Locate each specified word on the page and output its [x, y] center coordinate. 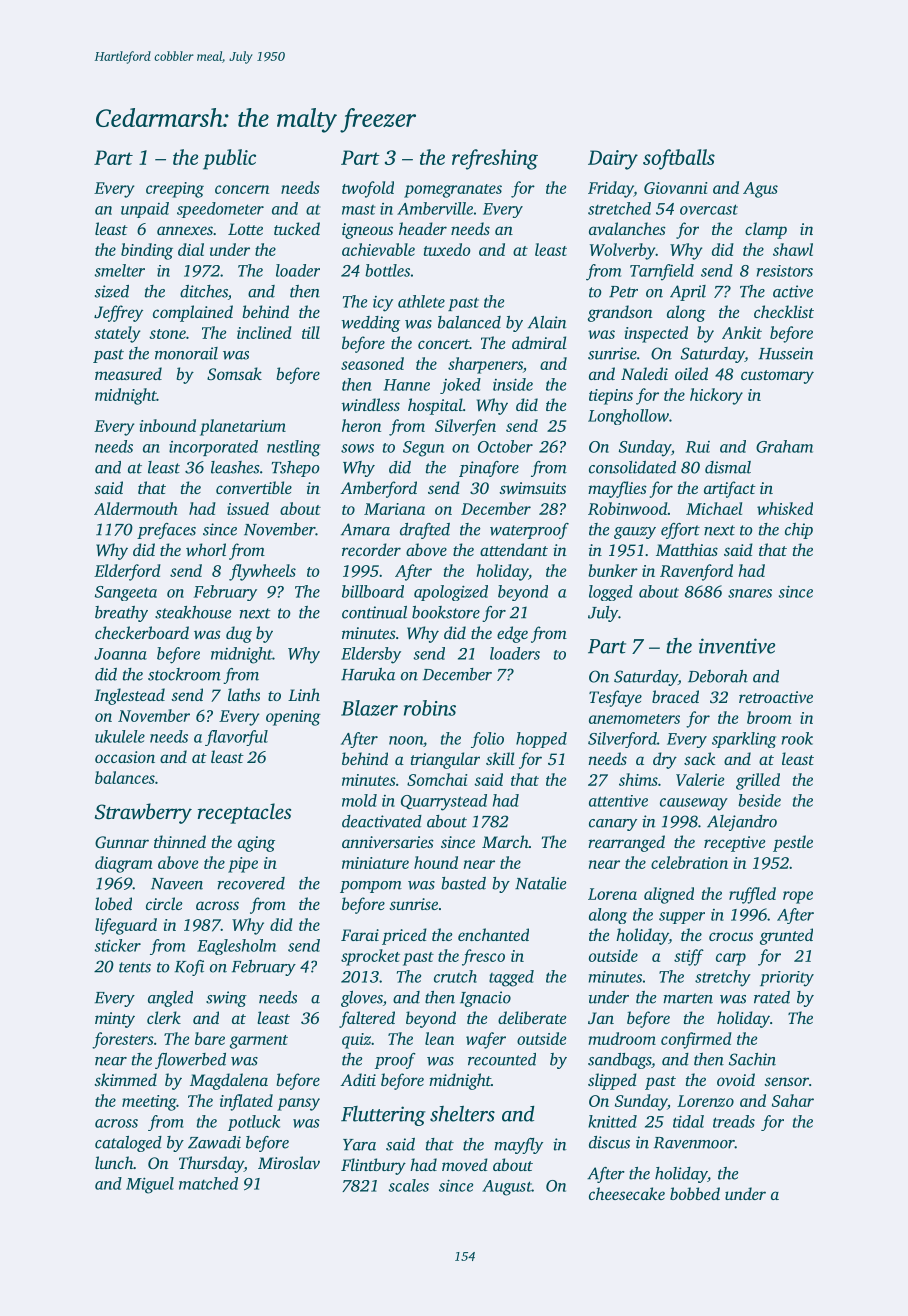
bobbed [695, 1193]
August [507, 1188]
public [229, 159]
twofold [368, 189]
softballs [679, 159]
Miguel [150, 1185]
